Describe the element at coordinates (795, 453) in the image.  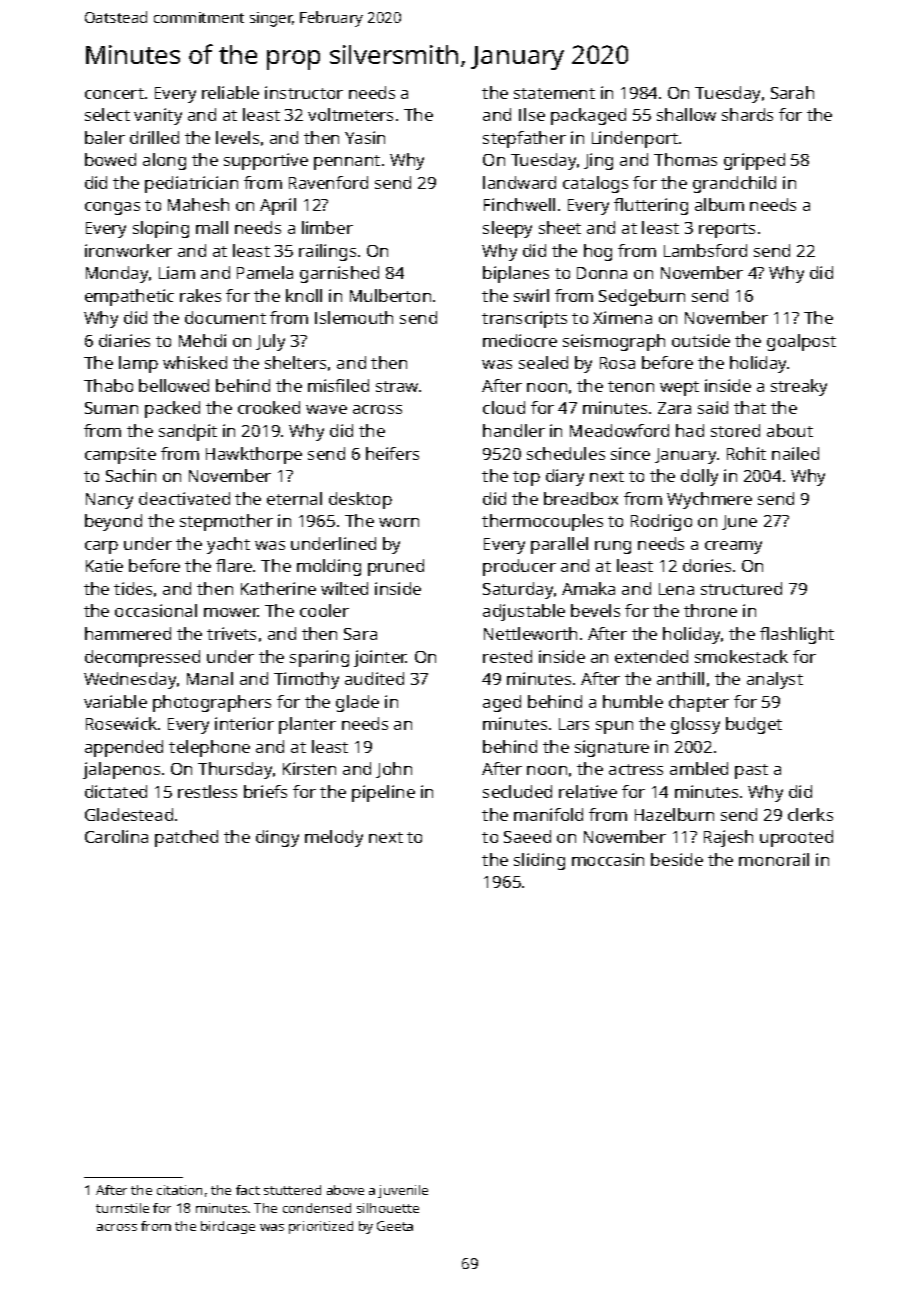
I see `nailed` at that location.
